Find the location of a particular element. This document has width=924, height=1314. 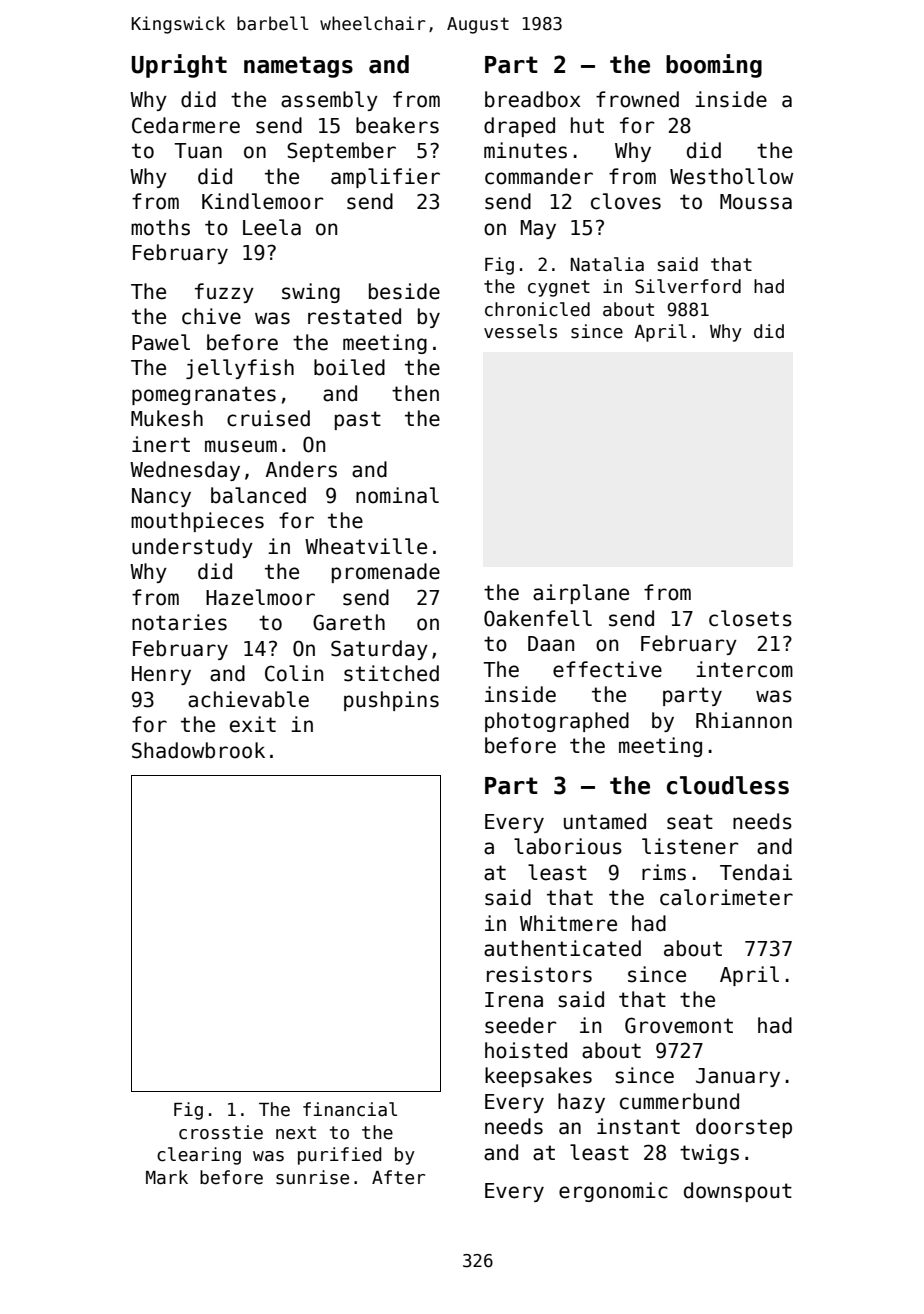

beakers is located at coordinates (397, 125).
